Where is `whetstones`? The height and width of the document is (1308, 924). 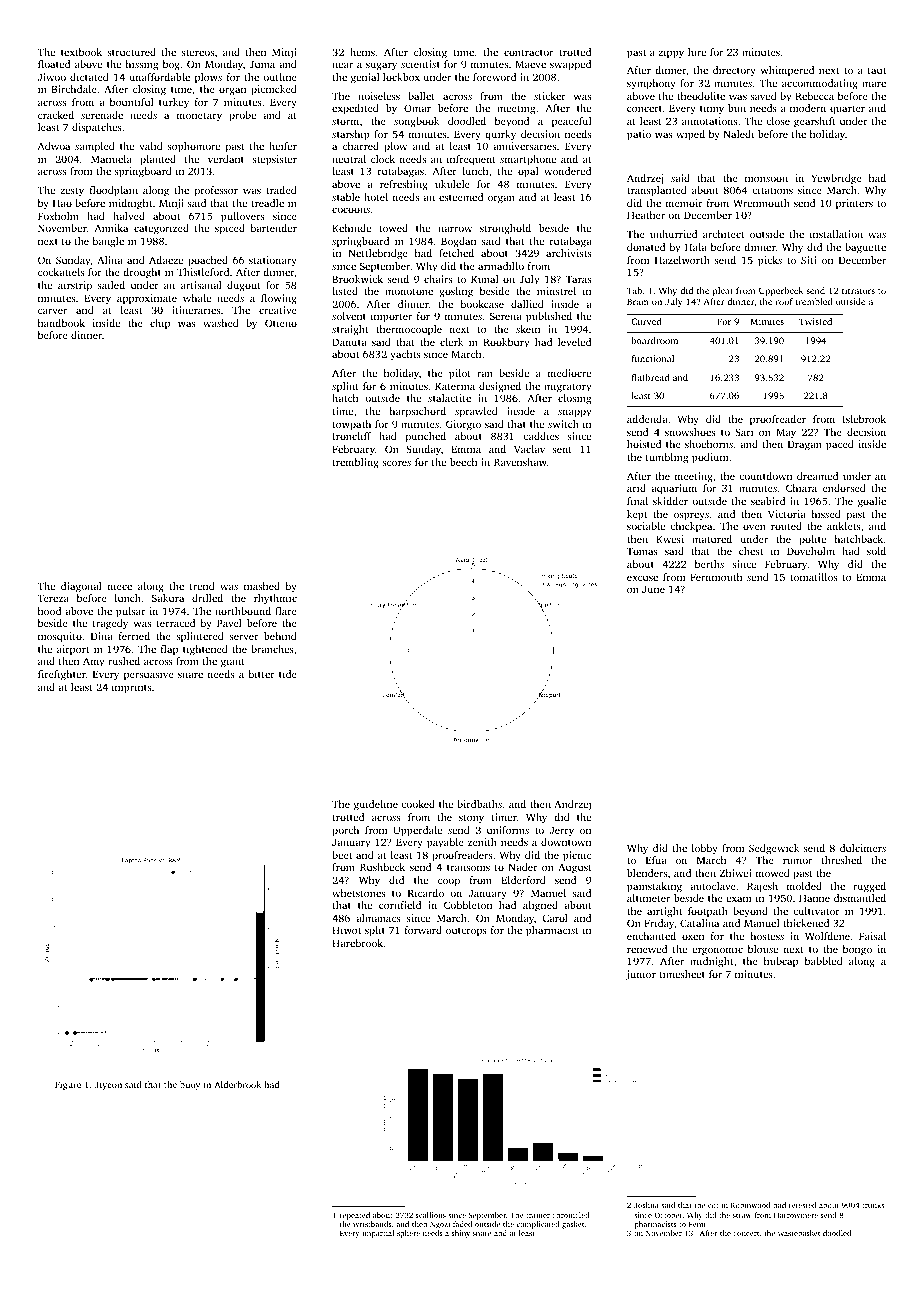 whetstones is located at coordinates (358, 893).
